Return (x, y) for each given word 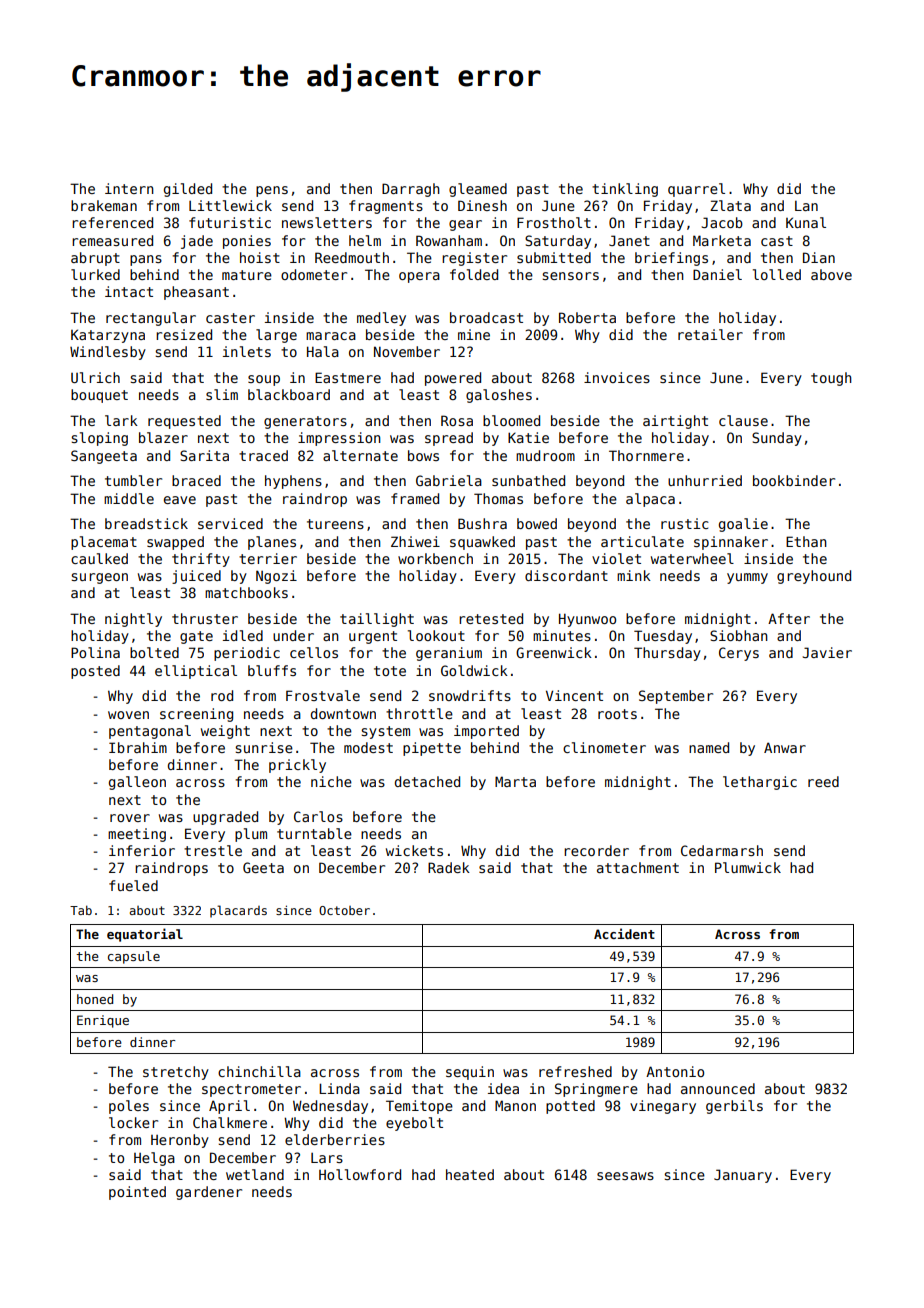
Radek (449, 867)
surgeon (99, 578)
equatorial (145, 935)
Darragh (411, 190)
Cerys (739, 654)
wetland (255, 1174)
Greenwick (554, 652)
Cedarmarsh (722, 850)
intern (129, 188)
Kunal (806, 222)
